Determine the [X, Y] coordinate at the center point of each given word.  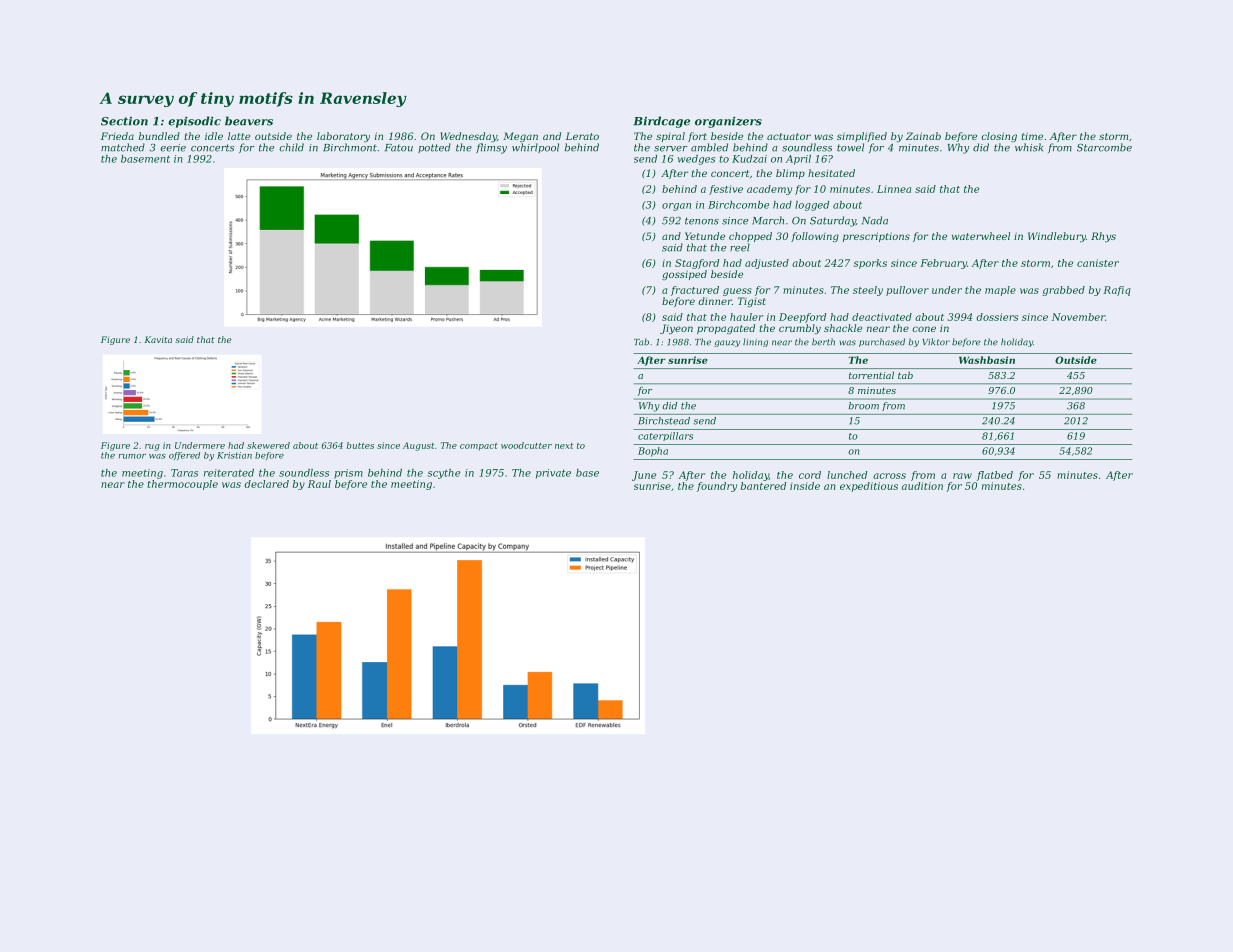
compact [479, 447]
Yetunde [705, 236]
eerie [173, 148]
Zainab [923, 136]
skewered [268, 445]
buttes [360, 445]
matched [123, 147]
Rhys [1103, 237]
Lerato [582, 136]
